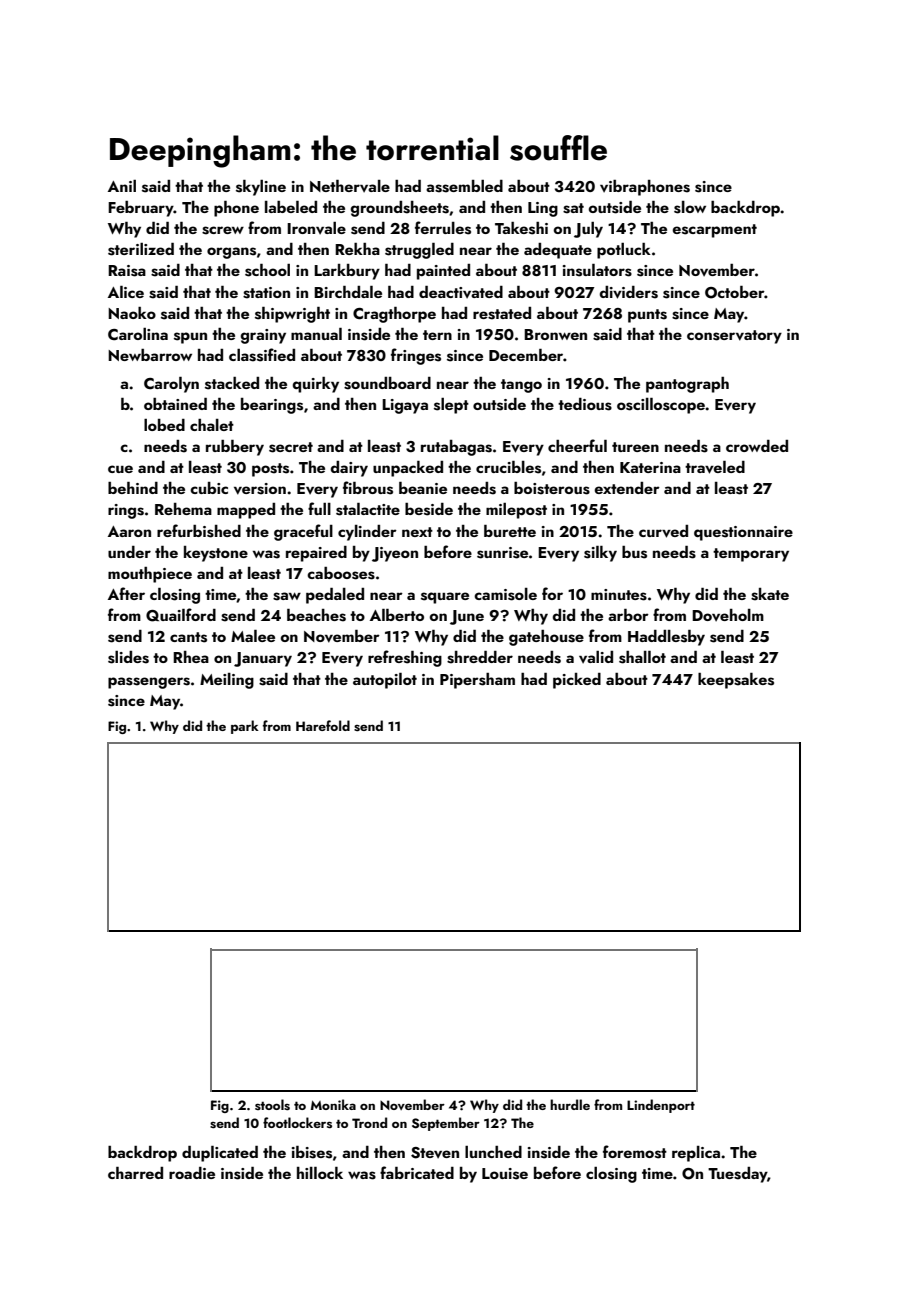 This screenshot has height=1316, width=908. I want to click on assembled, so click(464, 186).
